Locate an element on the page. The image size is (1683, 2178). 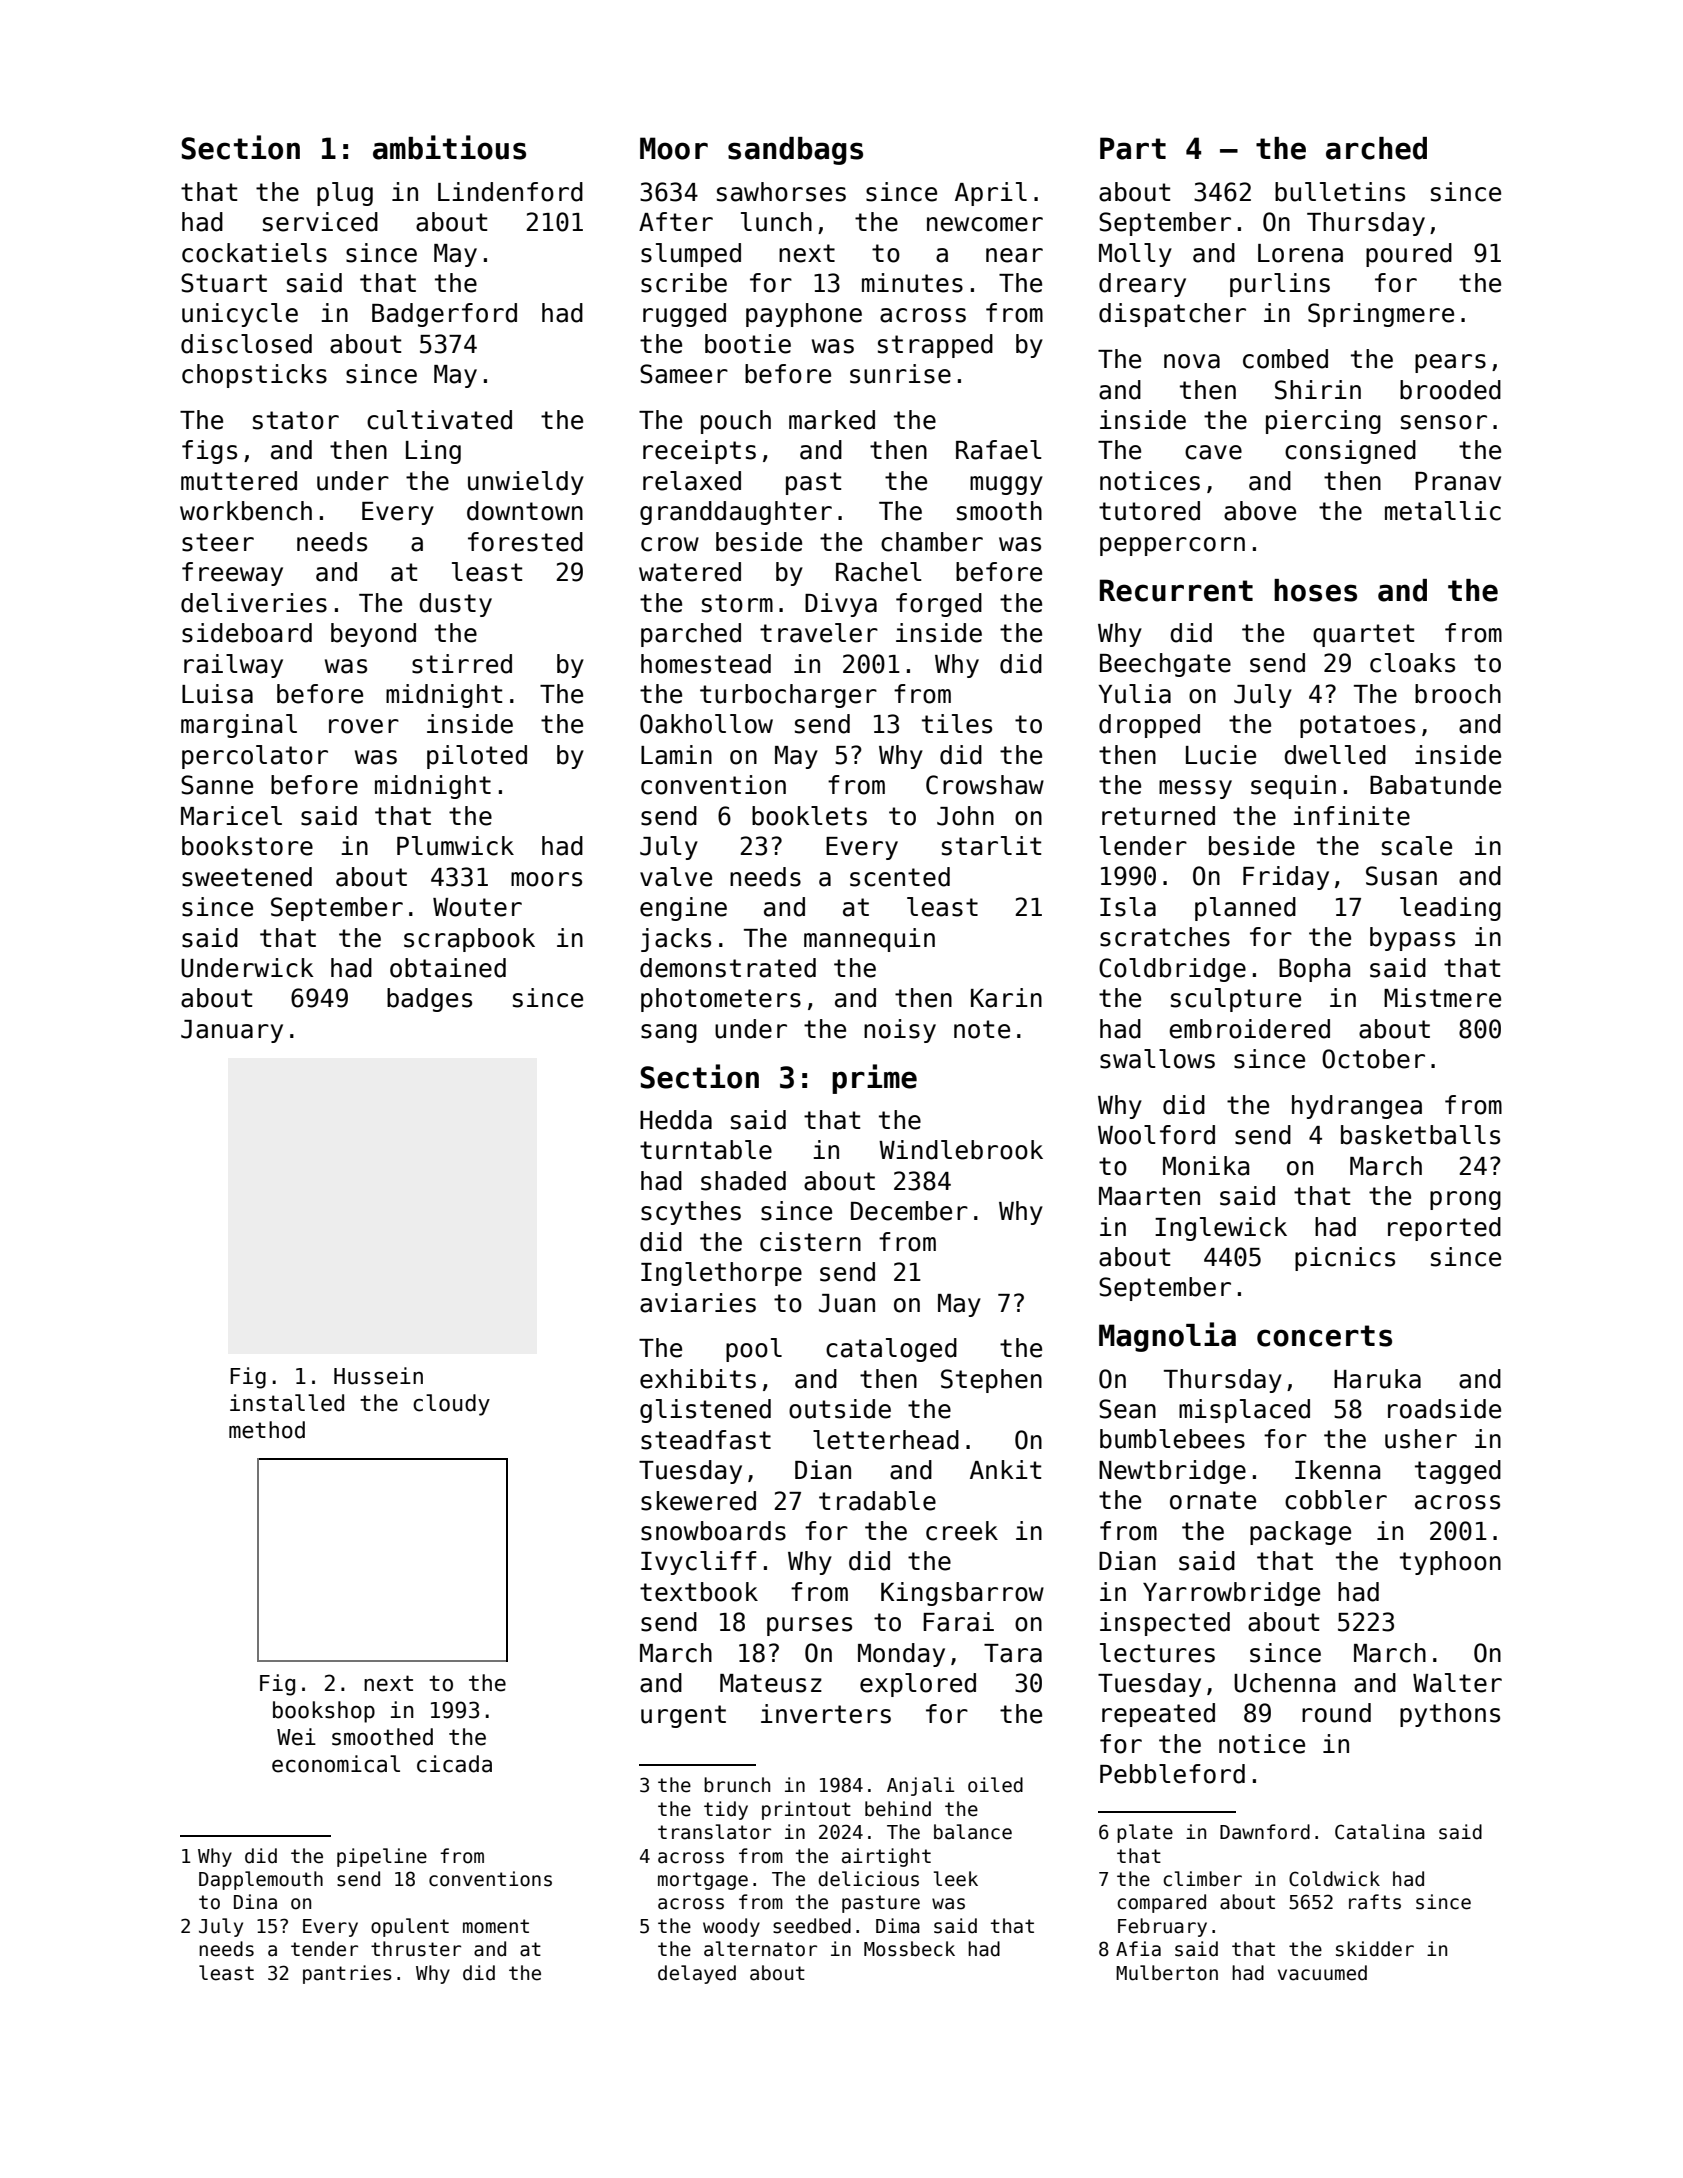
scented is located at coordinates (900, 877).
